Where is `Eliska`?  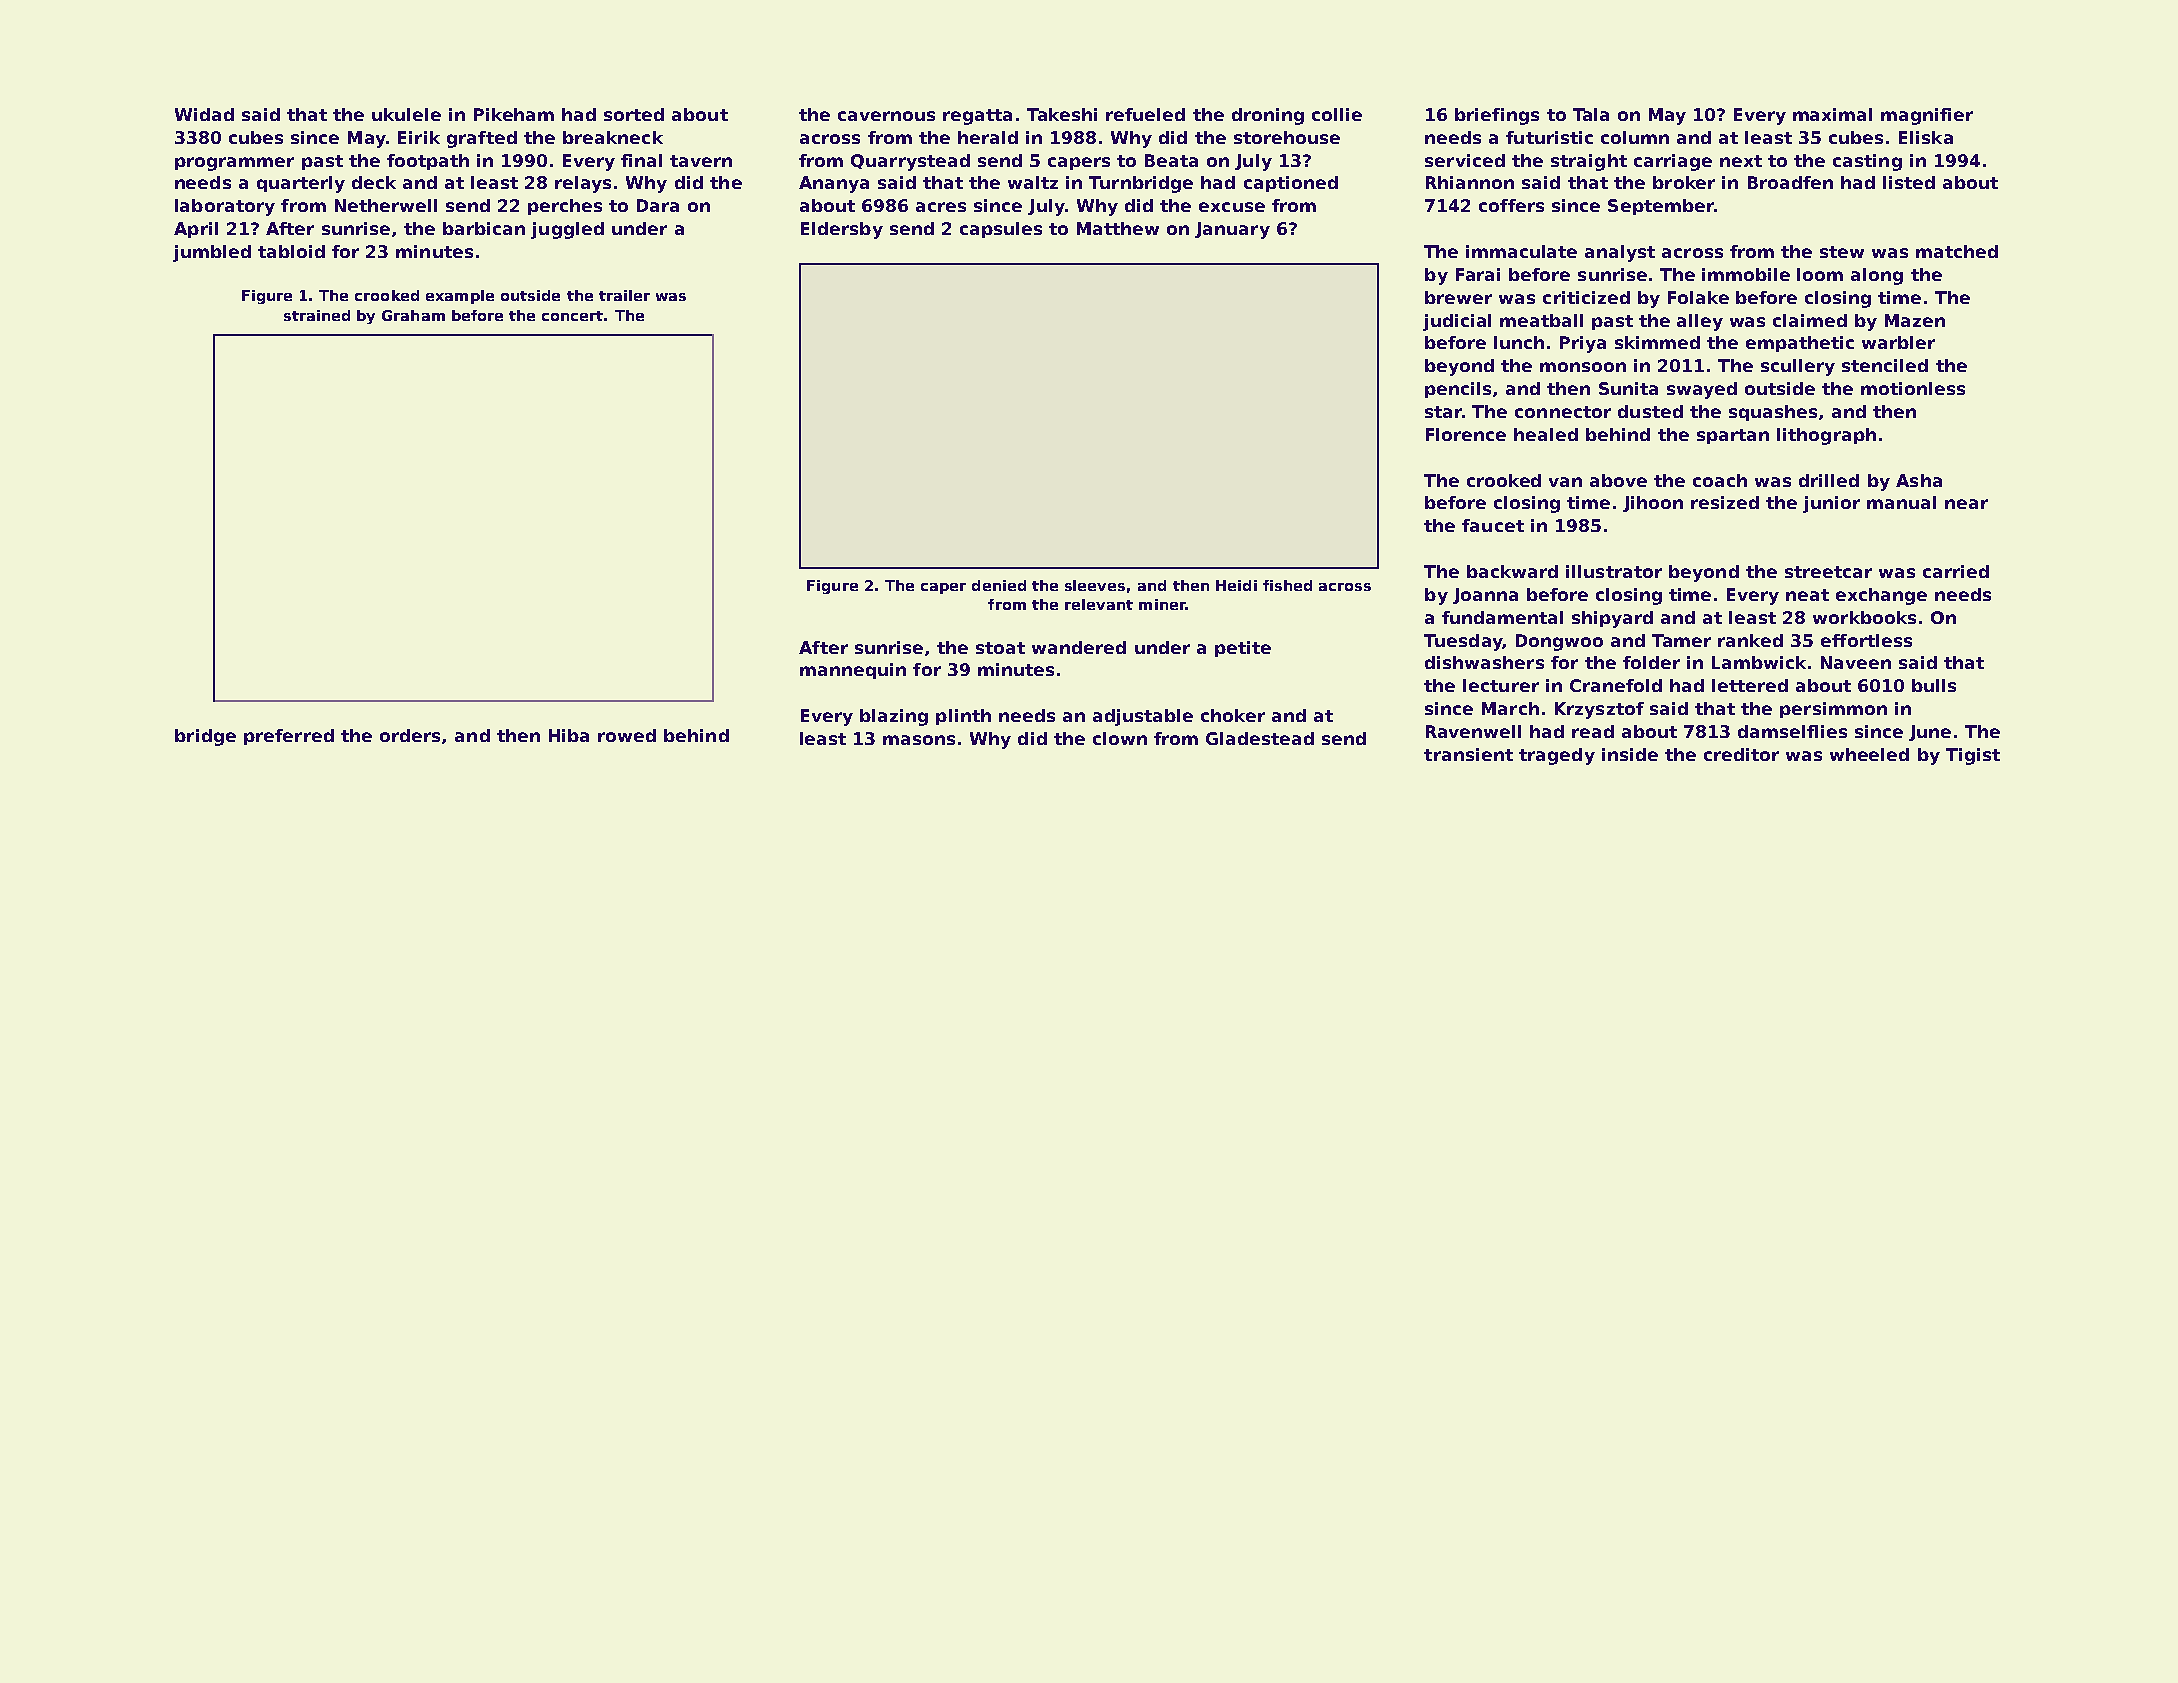 Eliska is located at coordinates (1926, 137).
